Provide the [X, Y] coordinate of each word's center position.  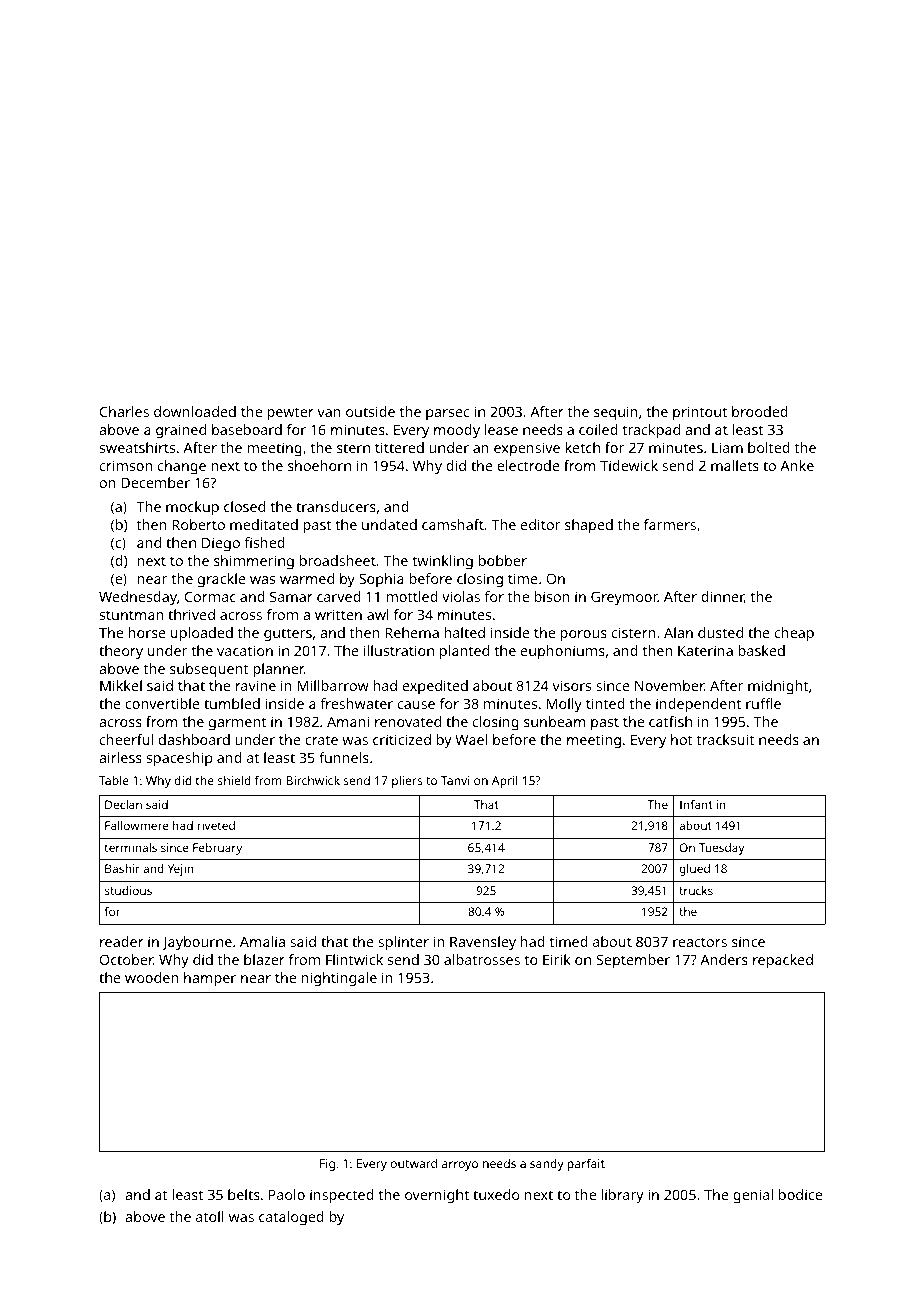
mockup [192, 508]
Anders [724, 959]
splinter [403, 943]
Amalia [262, 941]
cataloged [291, 1218]
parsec [447, 415]
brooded [760, 411]
